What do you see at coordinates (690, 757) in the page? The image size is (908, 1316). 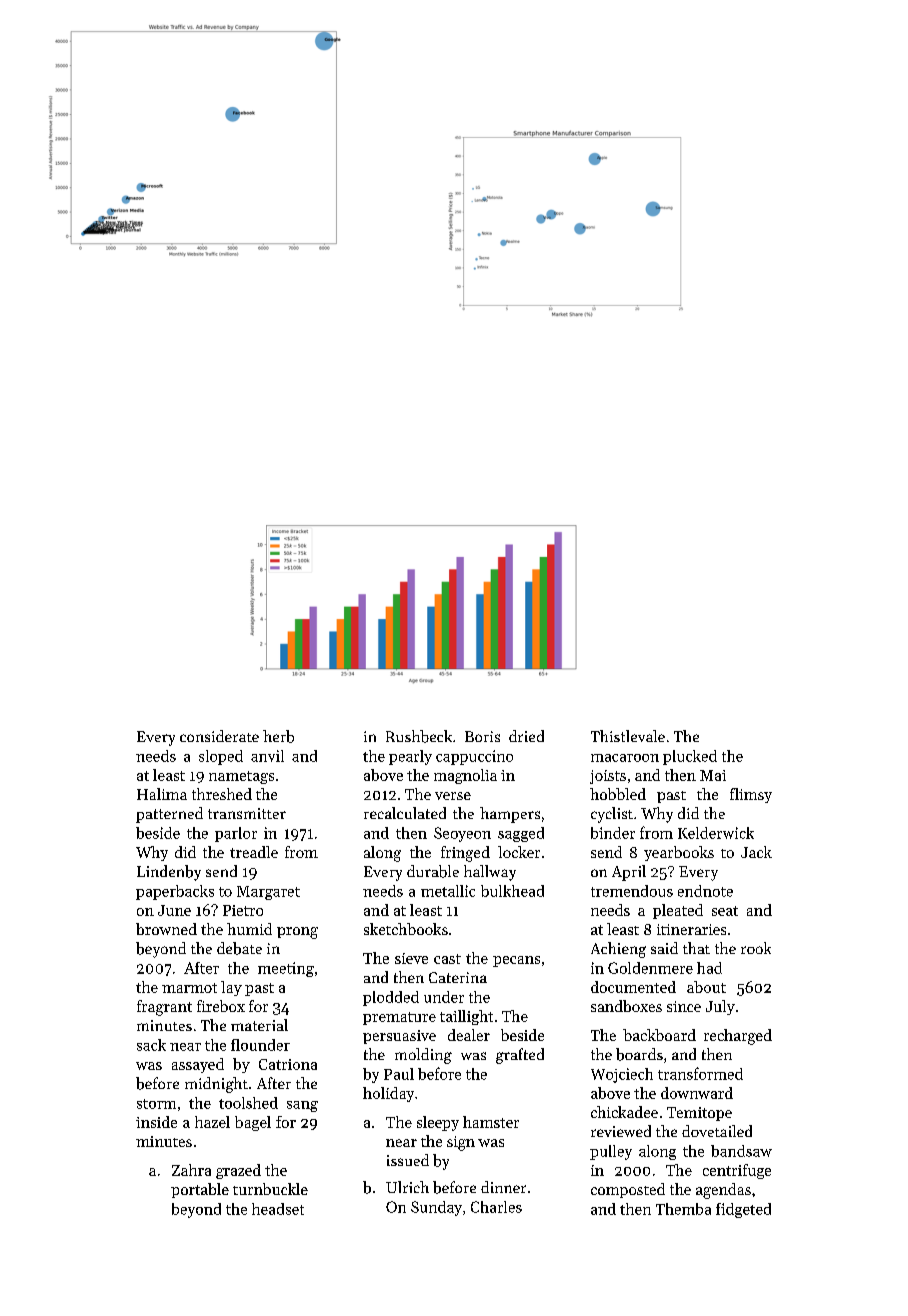 I see `plucked` at bounding box center [690, 757].
